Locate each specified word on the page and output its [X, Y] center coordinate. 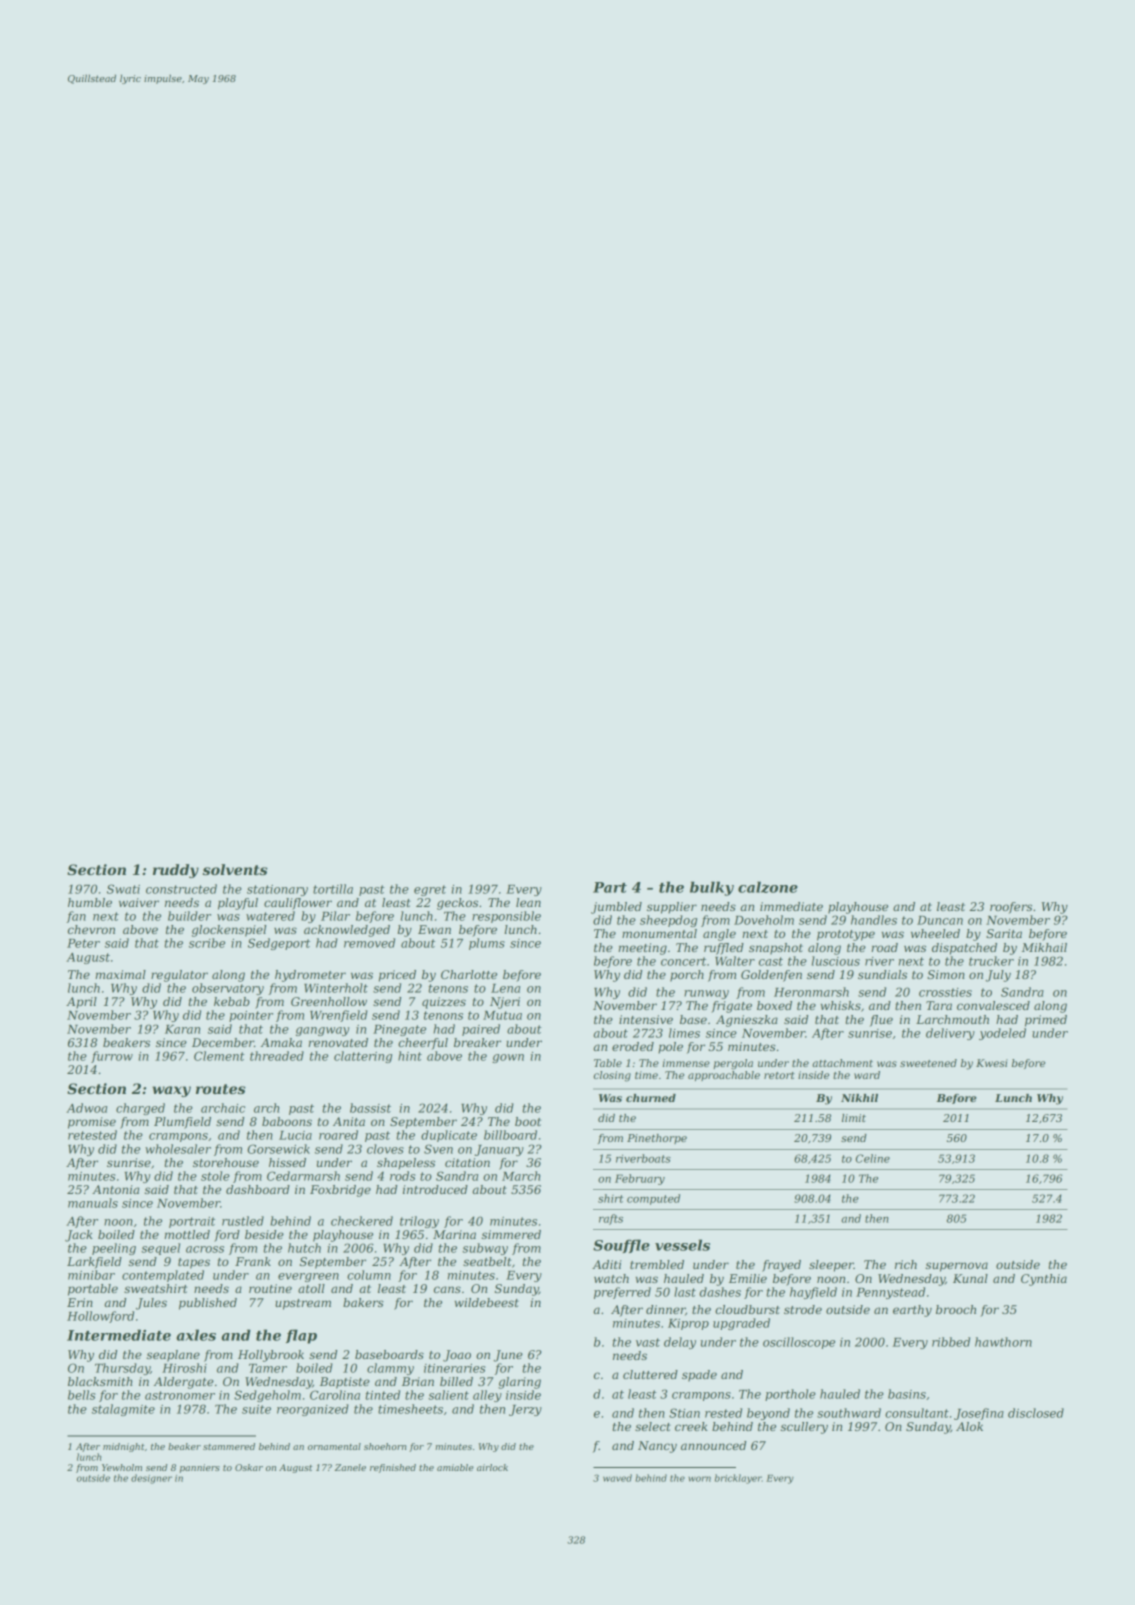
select [653, 1426]
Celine [873, 1158]
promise [92, 1123]
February [640, 1179]
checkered [362, 1221]
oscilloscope [799, 1343]
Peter [83, 943]
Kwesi [992, 1063]
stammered [229, 1446]
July [998, 976]
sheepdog [668, 921]
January [499, 1150]
